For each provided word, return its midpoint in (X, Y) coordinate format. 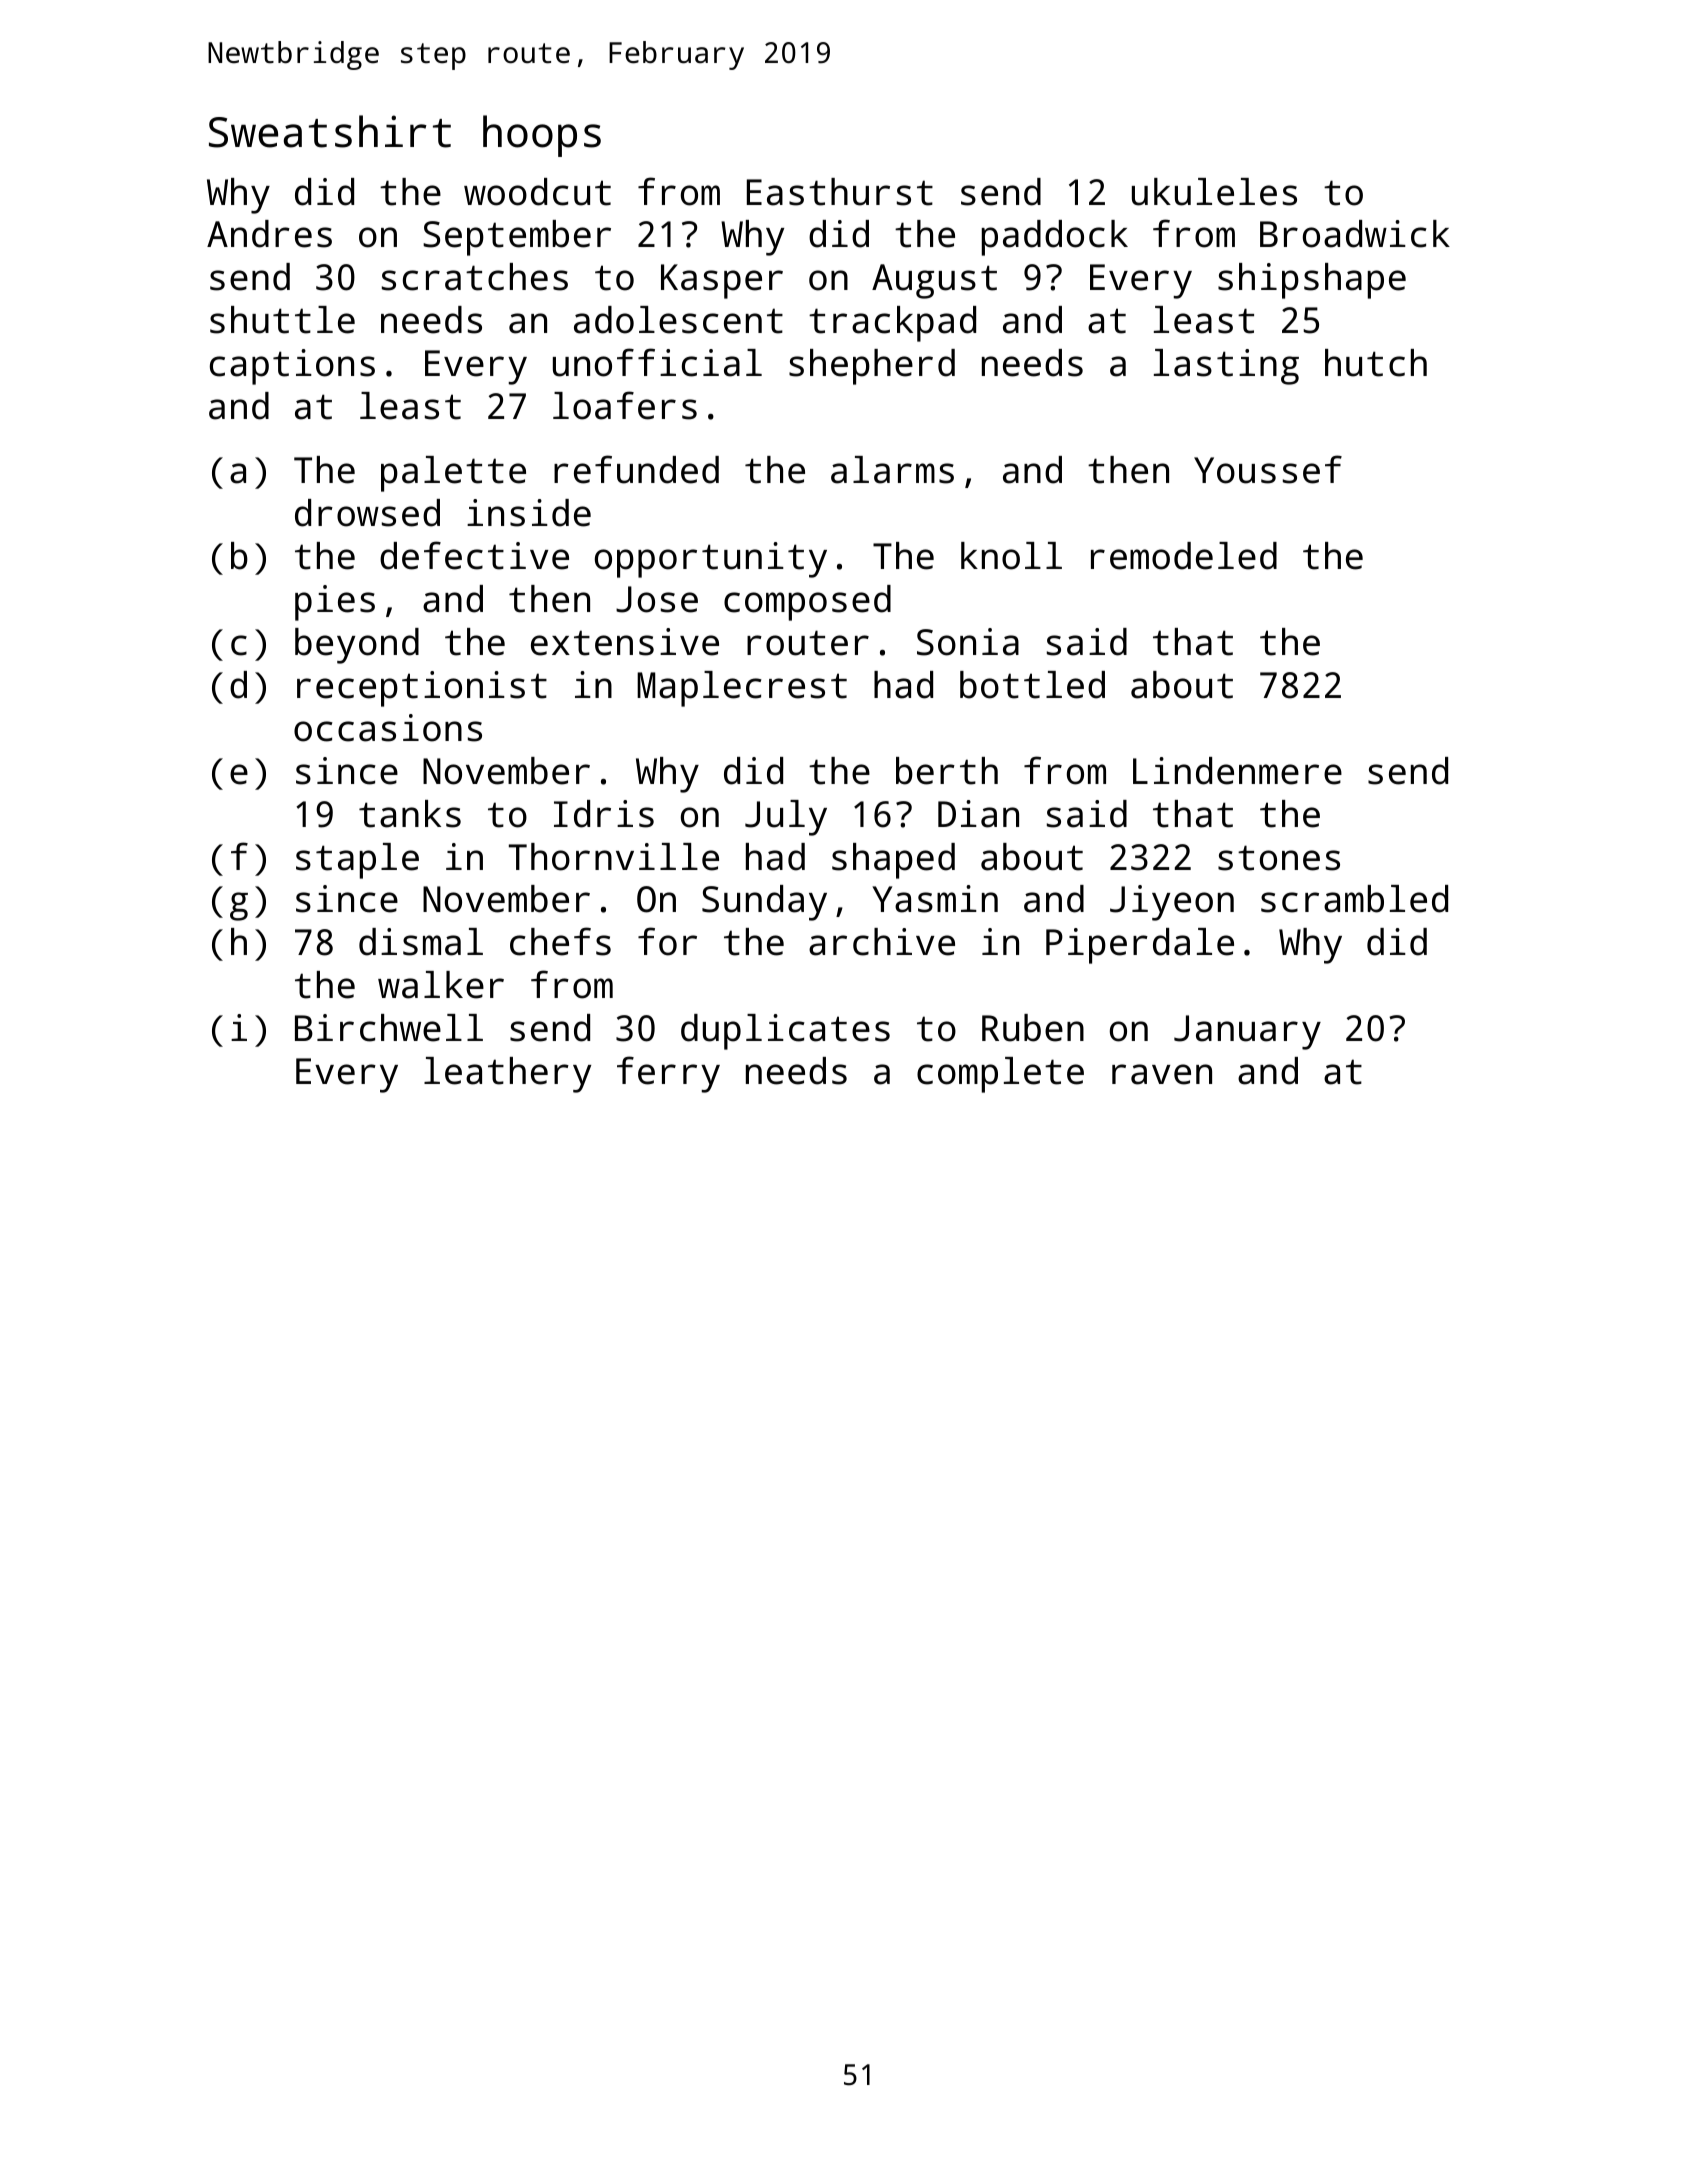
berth (947, 771)
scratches (475, 277)
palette (453, 474)
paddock (1055, 238)
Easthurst (840, 192)
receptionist (422, 689)
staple (357, 861)
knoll (1011, 556)
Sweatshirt (330, 131)
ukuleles (1214, 192)
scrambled (1354, 899)
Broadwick (1355, 234)
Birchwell (389, 1028)
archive (882, 942)
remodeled (1184, 556)
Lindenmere (1237, 771)
